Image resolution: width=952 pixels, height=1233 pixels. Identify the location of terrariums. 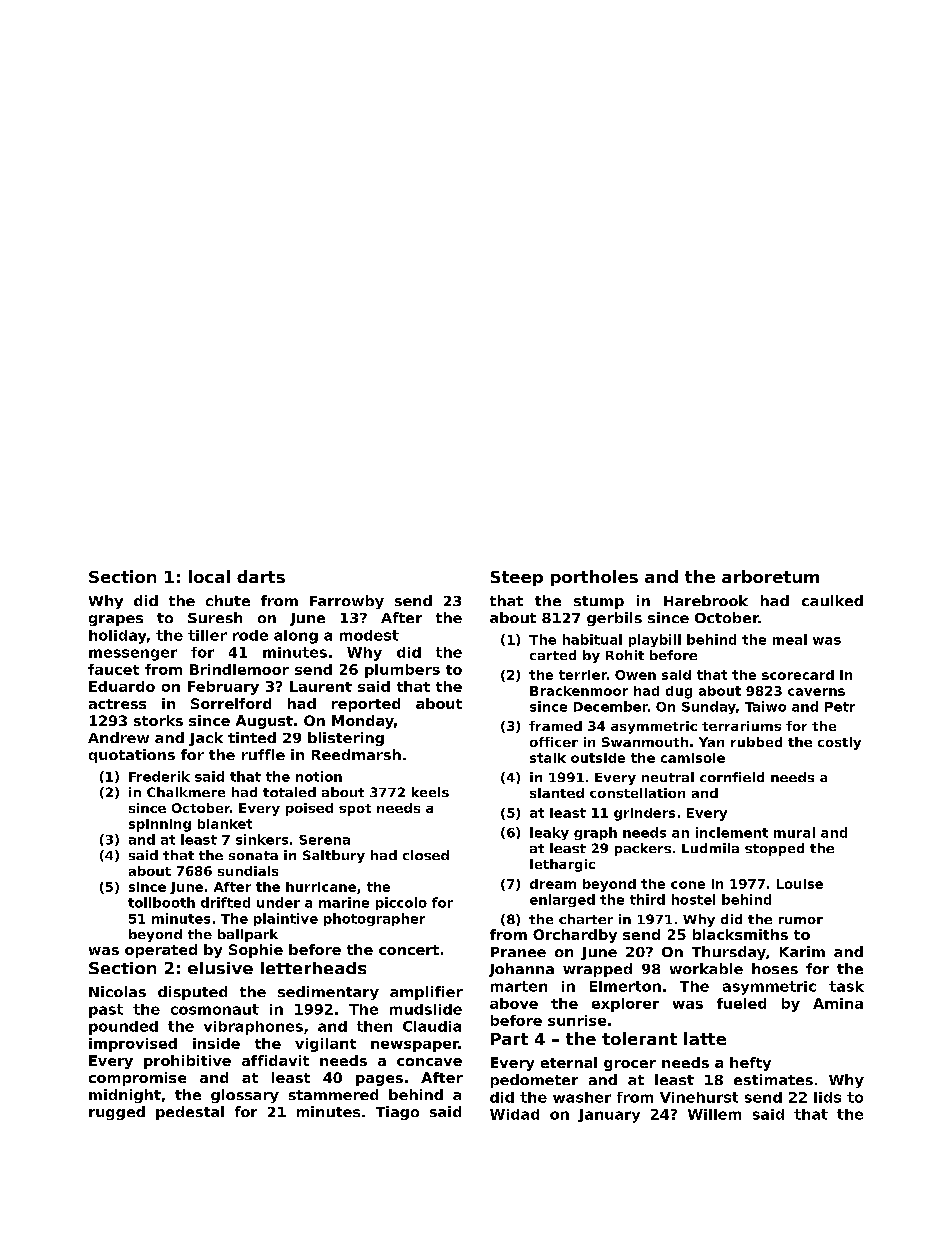
(741, 726).
